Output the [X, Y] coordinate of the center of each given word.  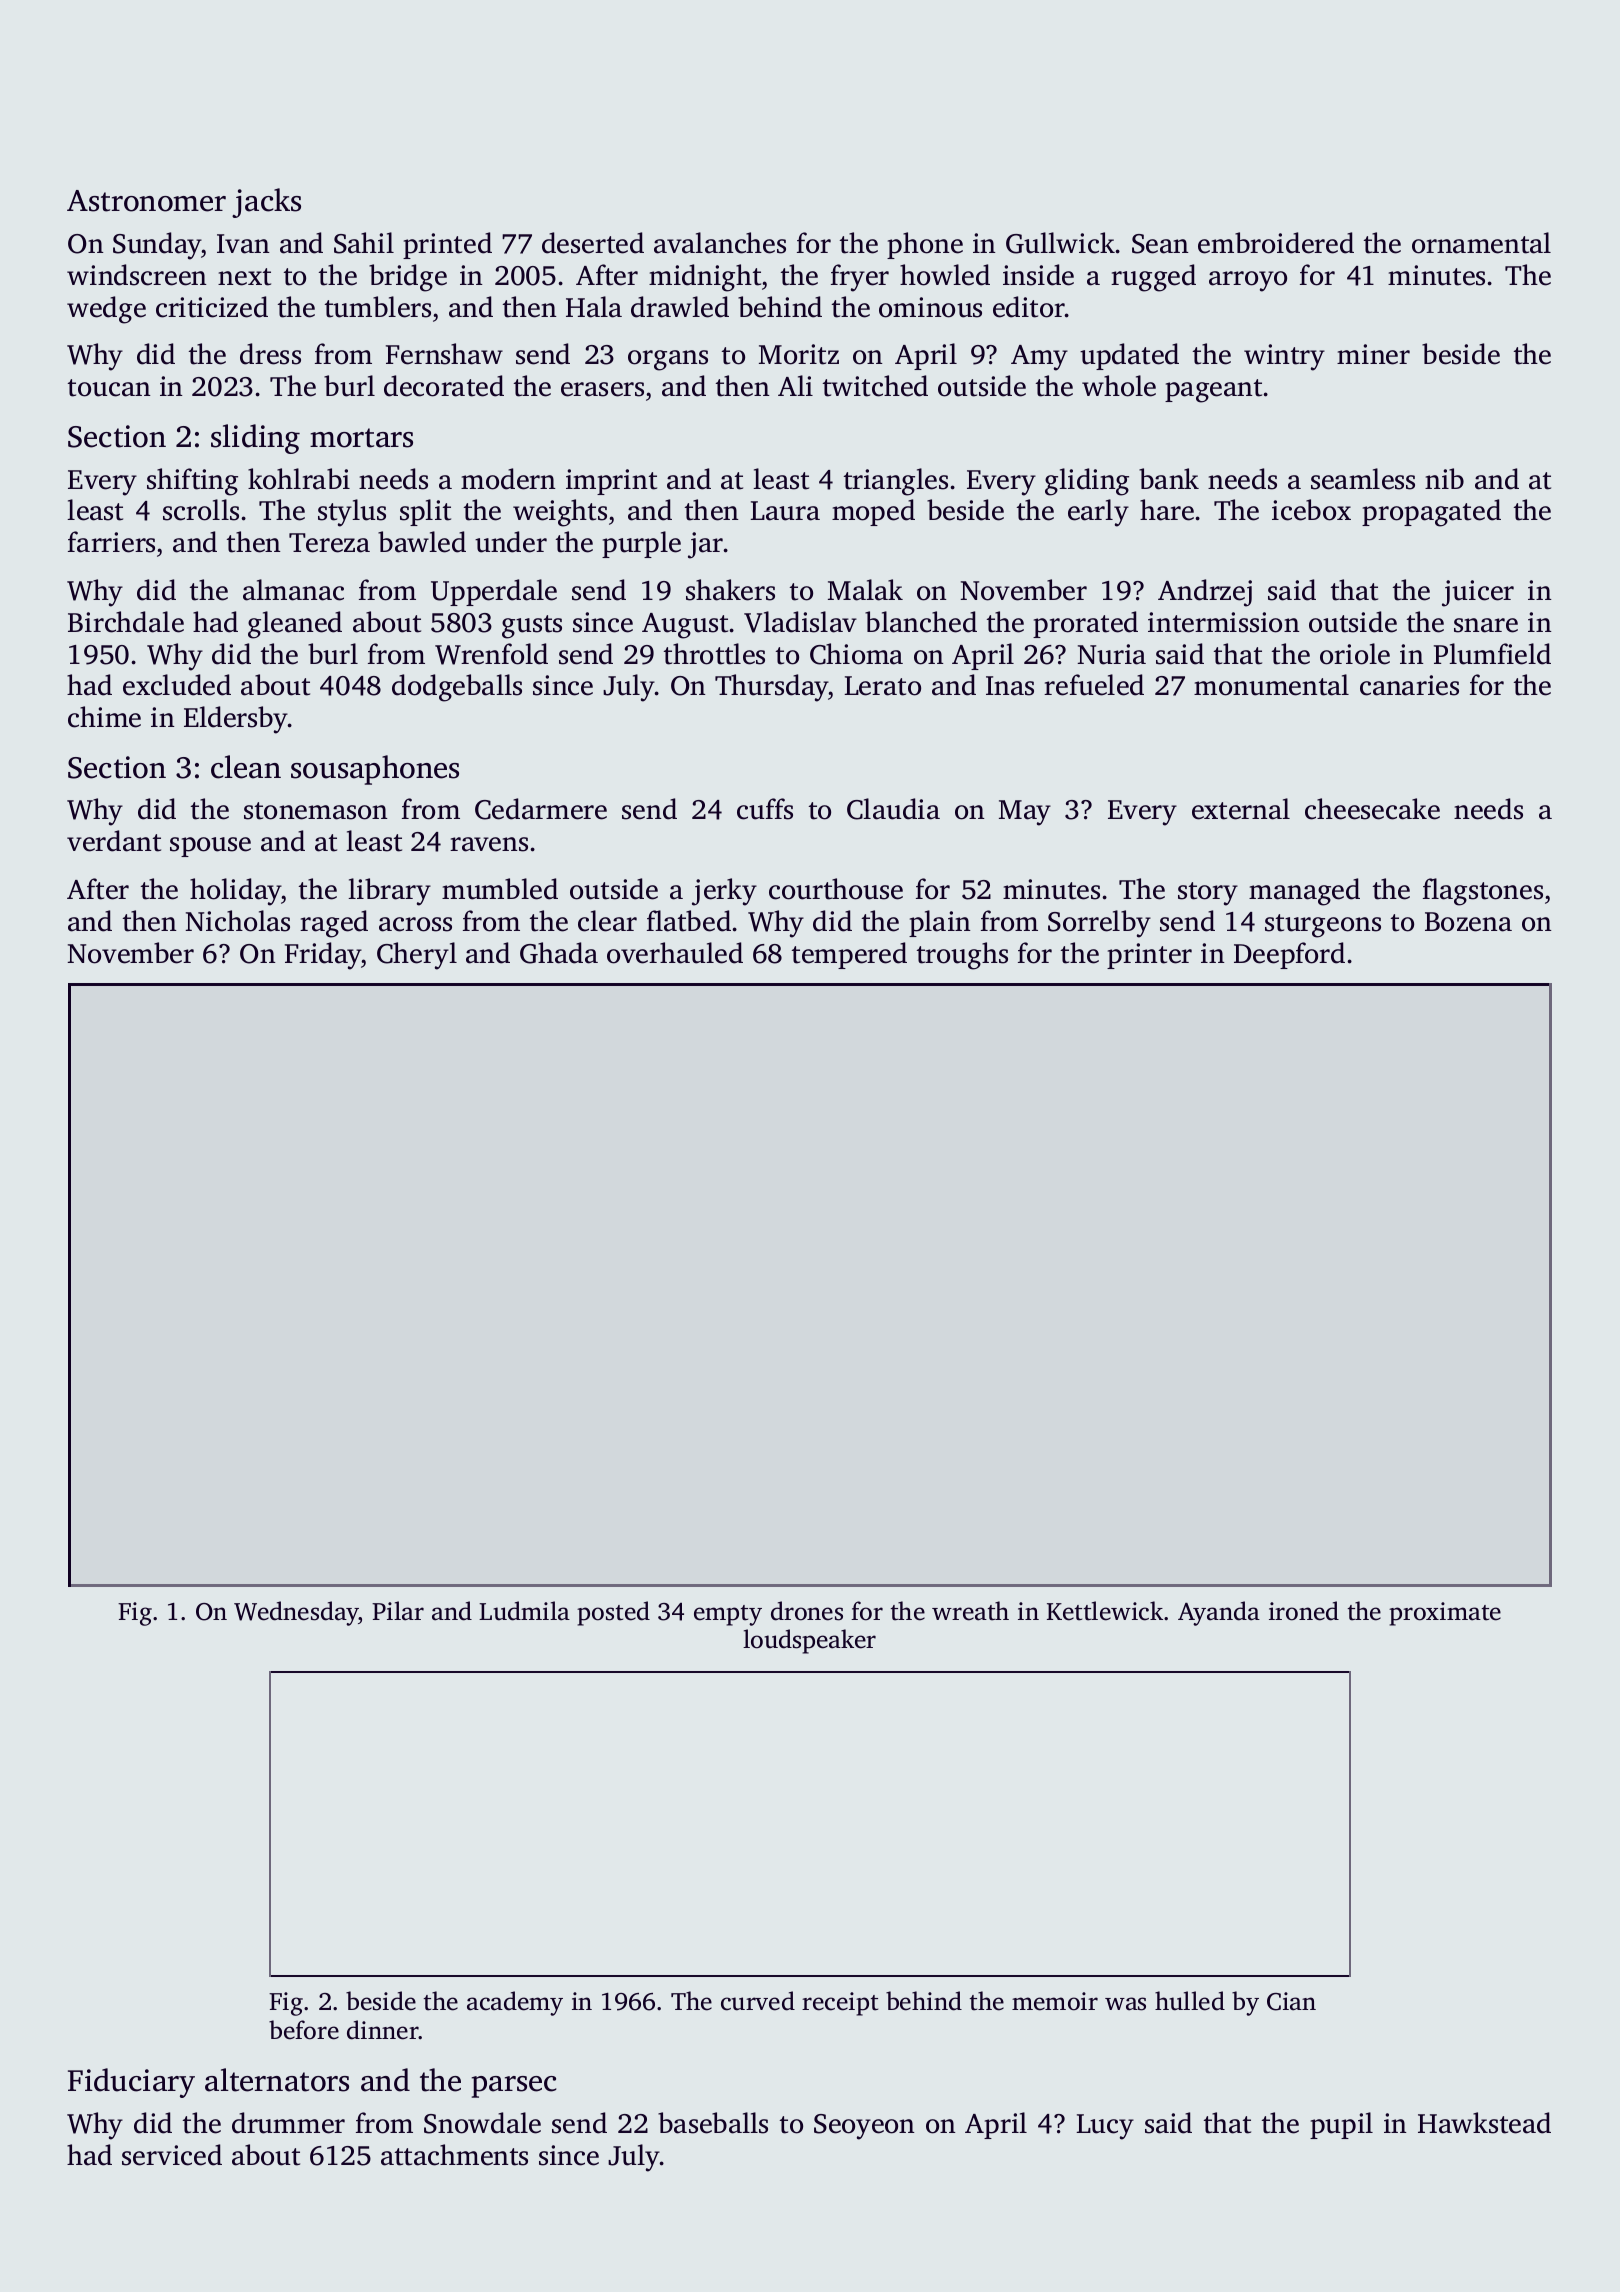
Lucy [1105, 2127]
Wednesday [296, 1613]
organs [668, 360]
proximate [1445, 1614]
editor [1029, 307]
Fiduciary [131, 2083]
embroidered [1276, 243]
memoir [1055, 2001]
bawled [422, 542]
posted [613, 1613]
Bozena [1468, 922]
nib [1444, 478]
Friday [323, 956]
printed [447, 245]
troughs [962, 956]
